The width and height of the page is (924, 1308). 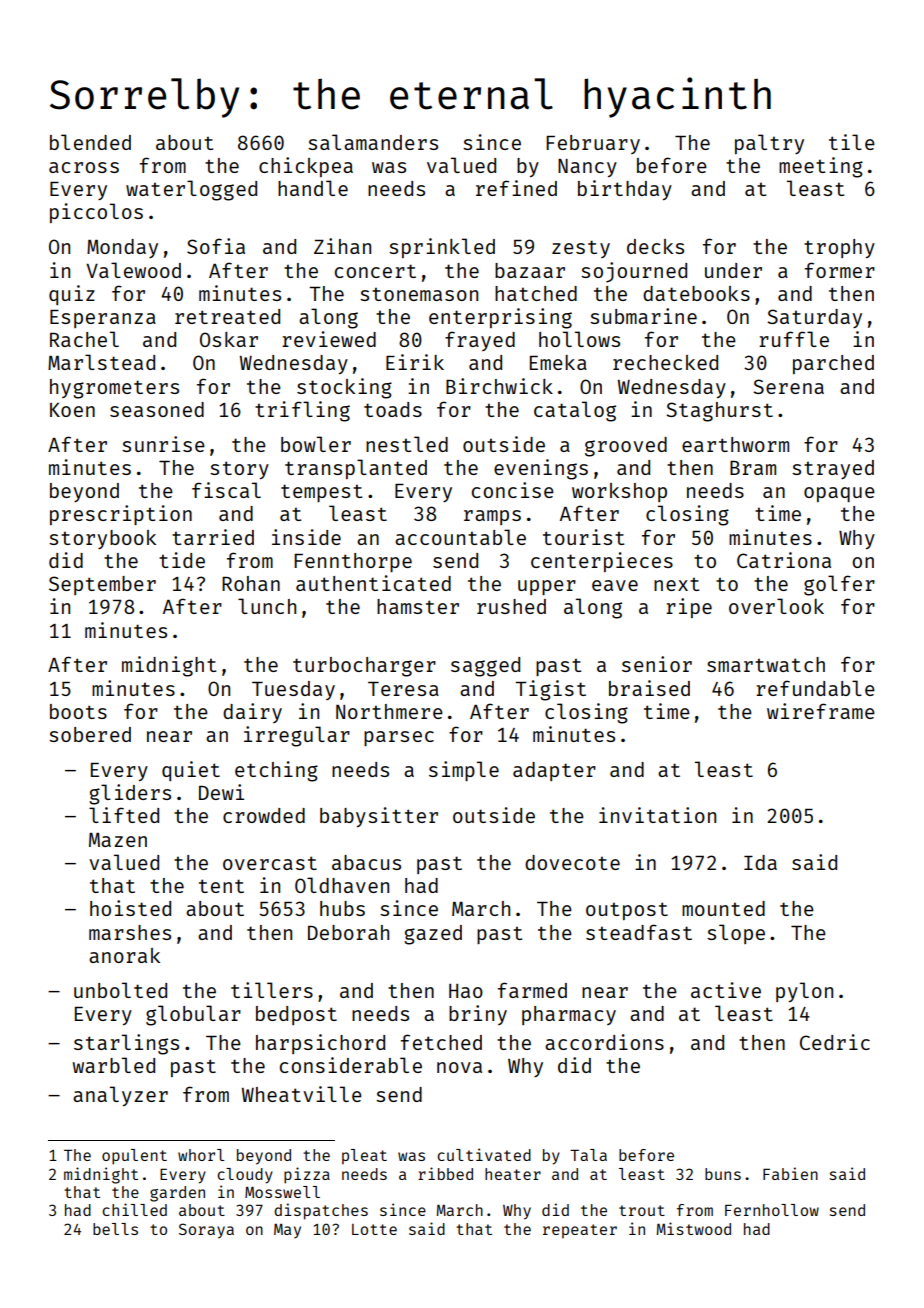 I want to click on blended, so click(x=90, y=142).
